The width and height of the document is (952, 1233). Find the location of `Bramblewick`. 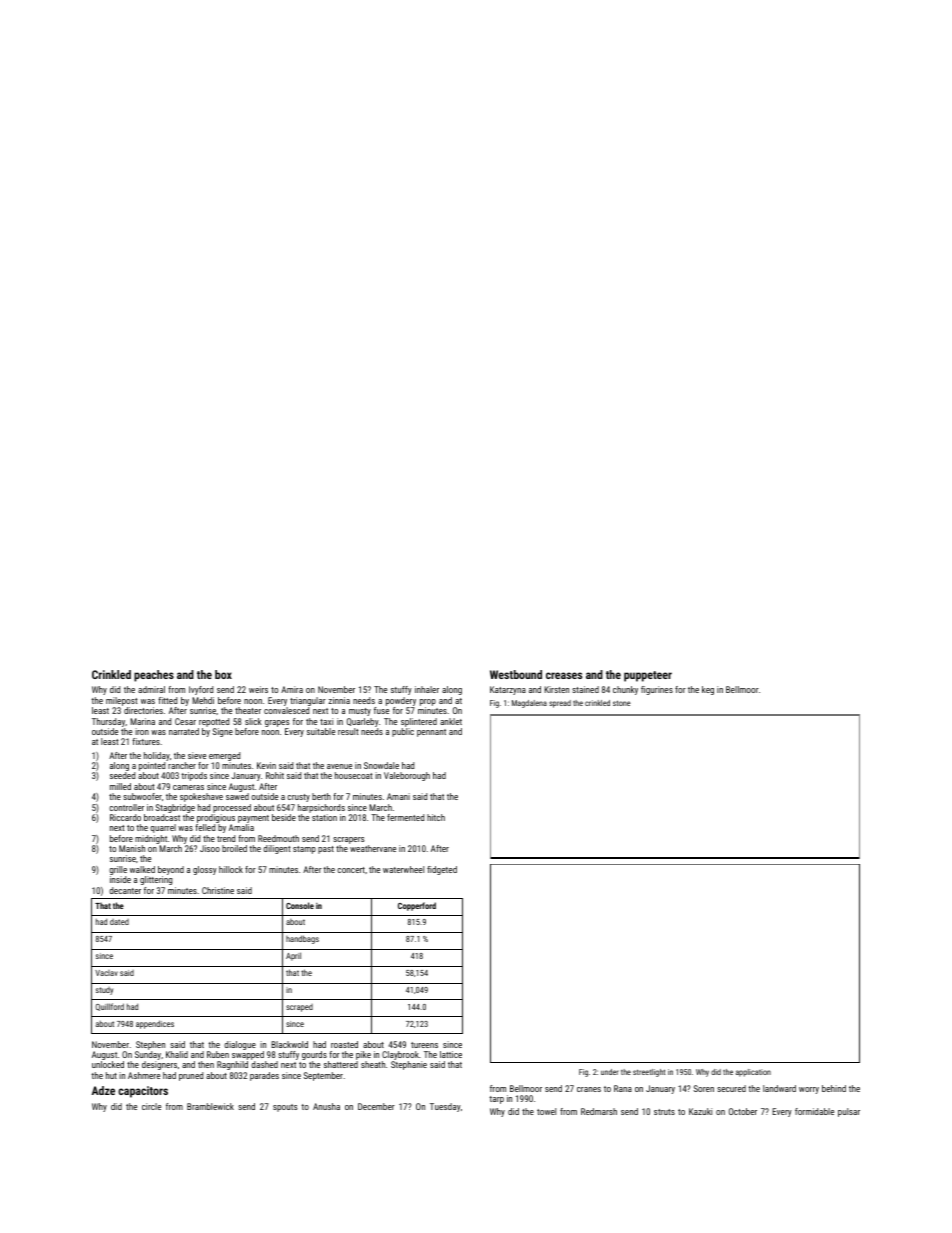

Bramblewick is located at coordinates (210, 1106).
